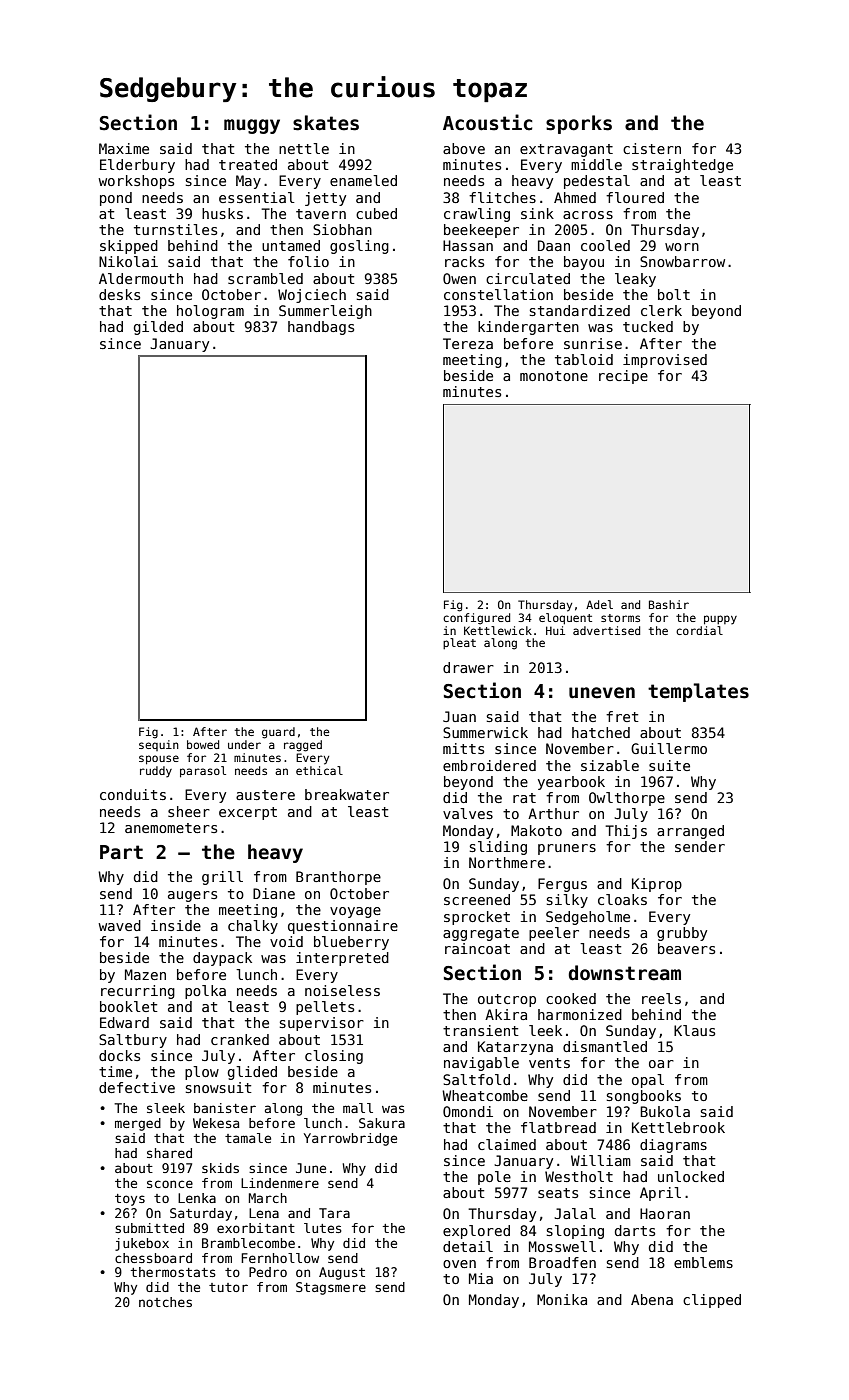 The height and width of the screenshot is (1400, 849). Describe the element at coordinates (119, 925) in the screenshot. I see `waved` at that location.
